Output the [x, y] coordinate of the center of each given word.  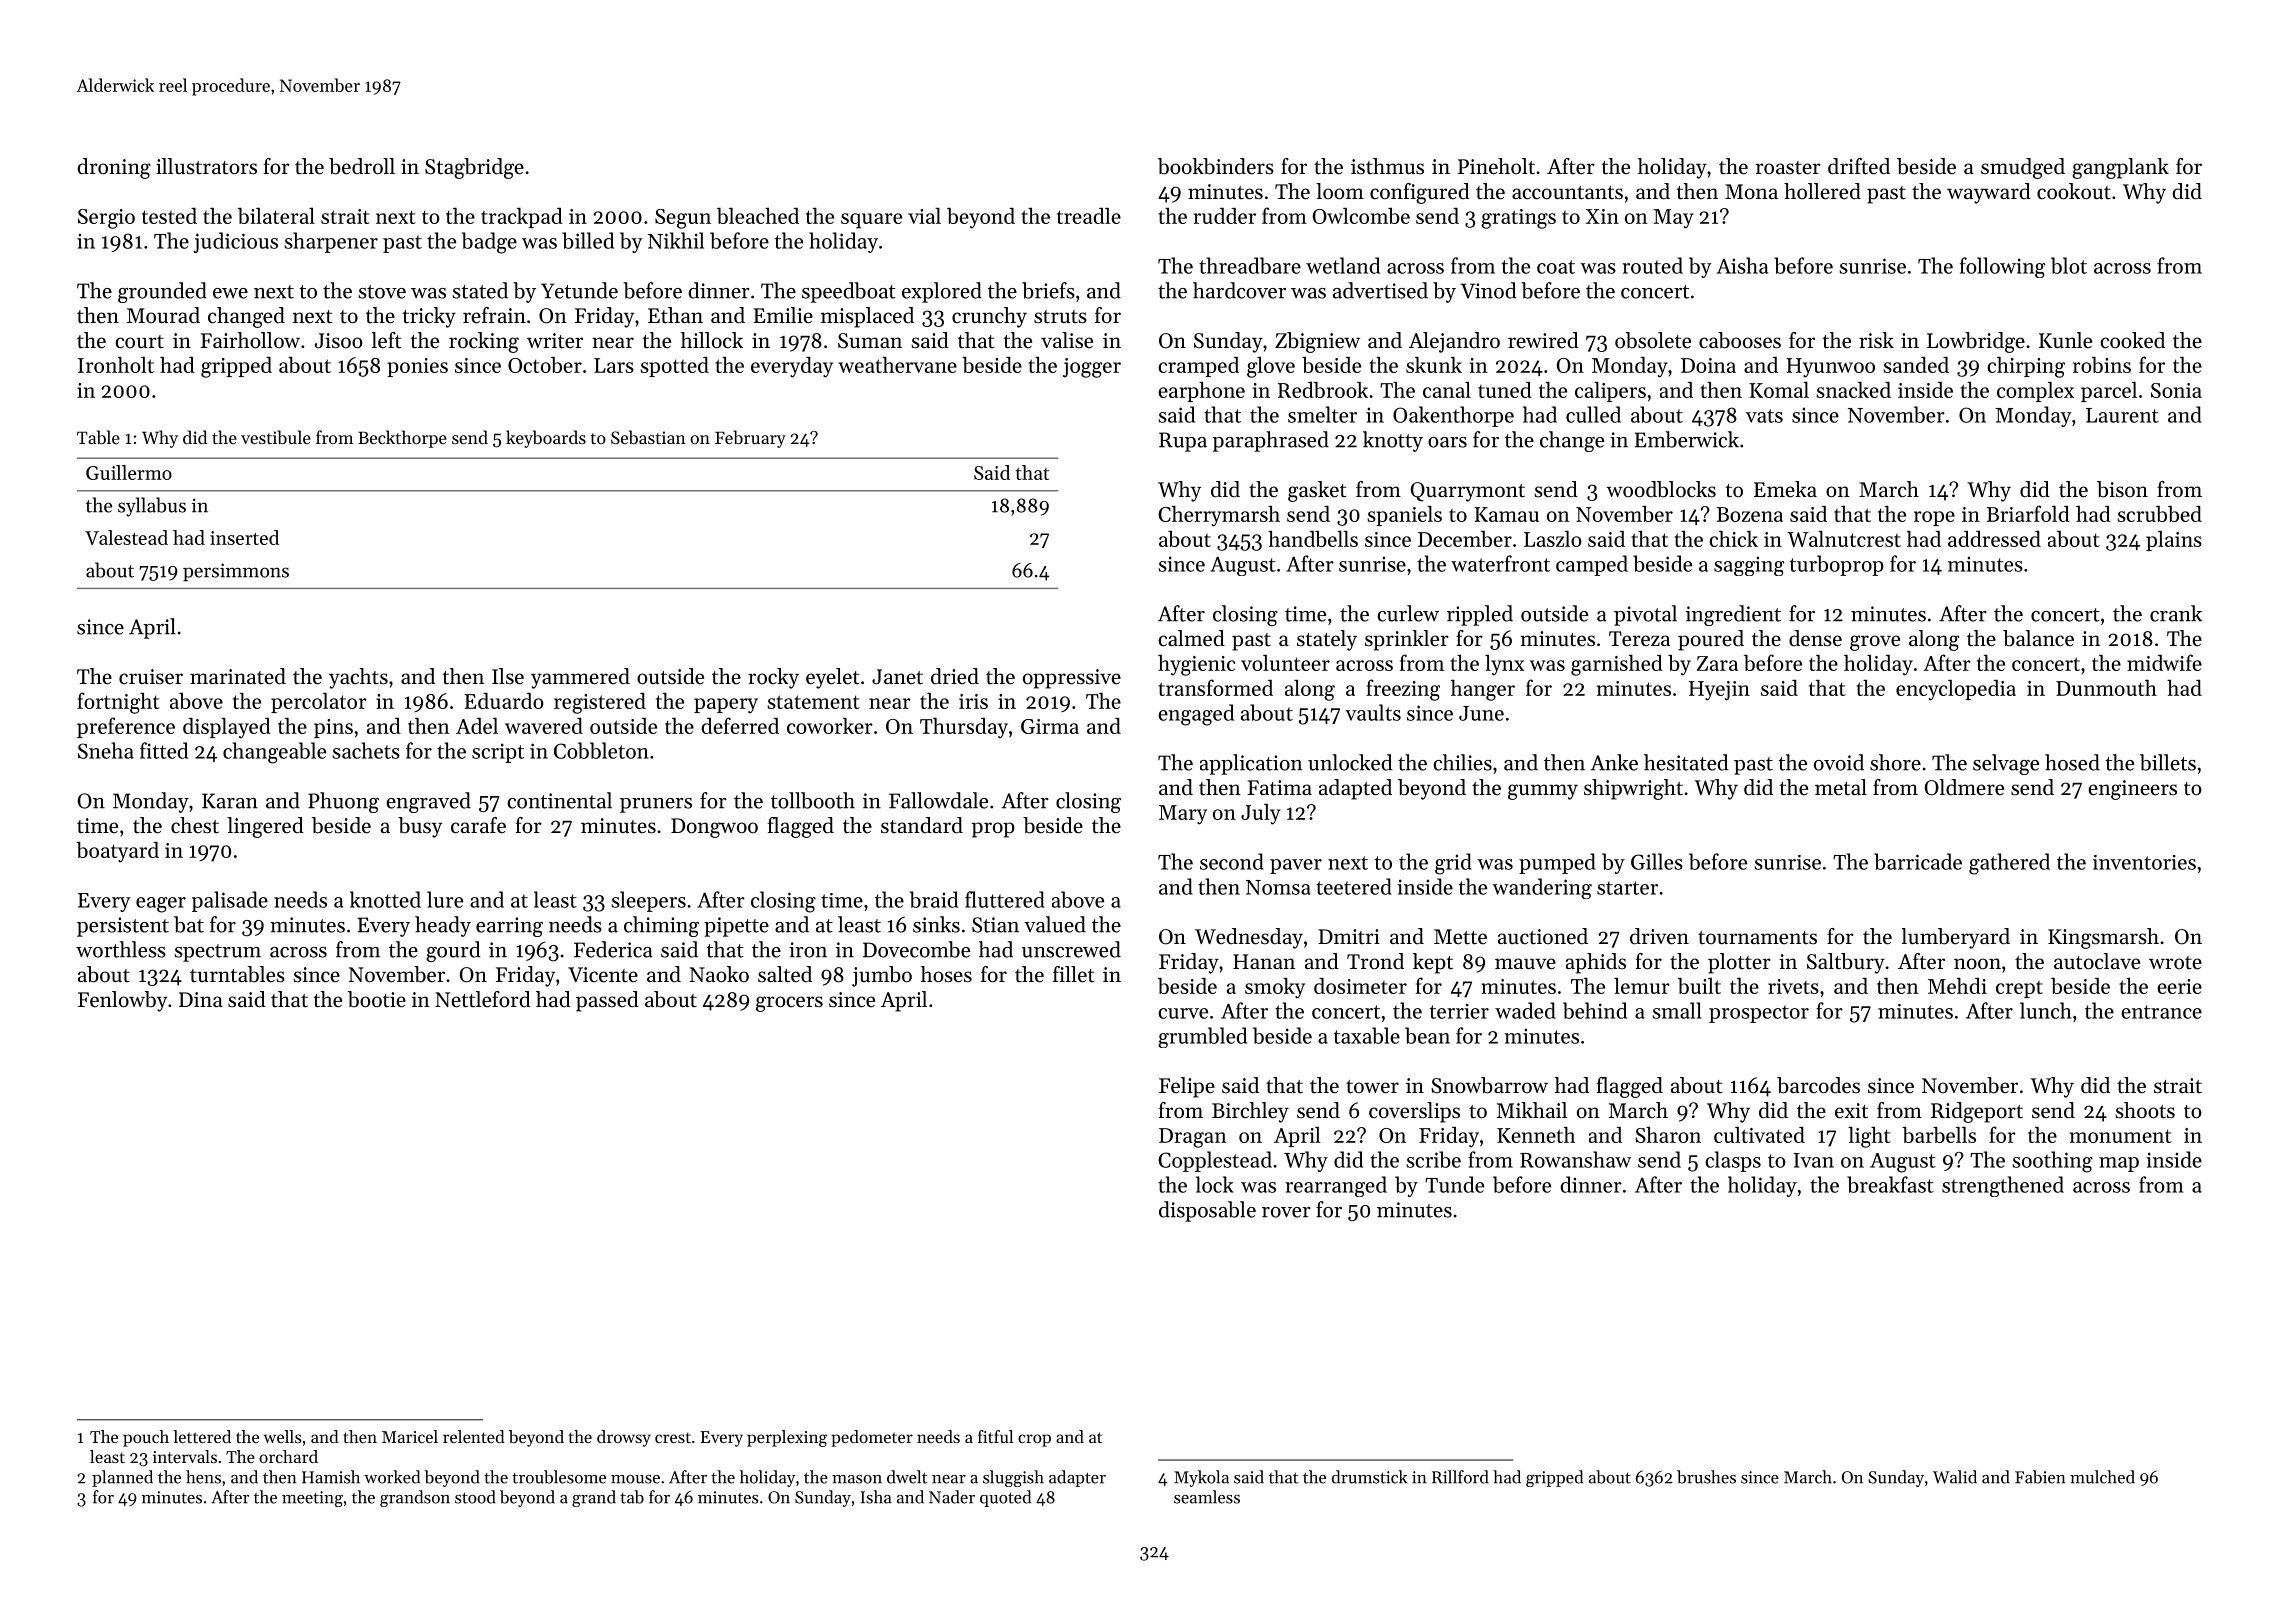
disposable [1207, 1211]
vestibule [276, 437]
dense [1815, 638]
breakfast [1890, 1184]
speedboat [849, 292]
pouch [146, 1438]
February [750, 439]
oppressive [1072, 679]
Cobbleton [601, 750]
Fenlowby [122, 1001]
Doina [1708, 365]
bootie [377, 999]
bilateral [276, 216]
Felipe [1187, 1087]
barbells [1939, 1134]
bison [2122, 489]
